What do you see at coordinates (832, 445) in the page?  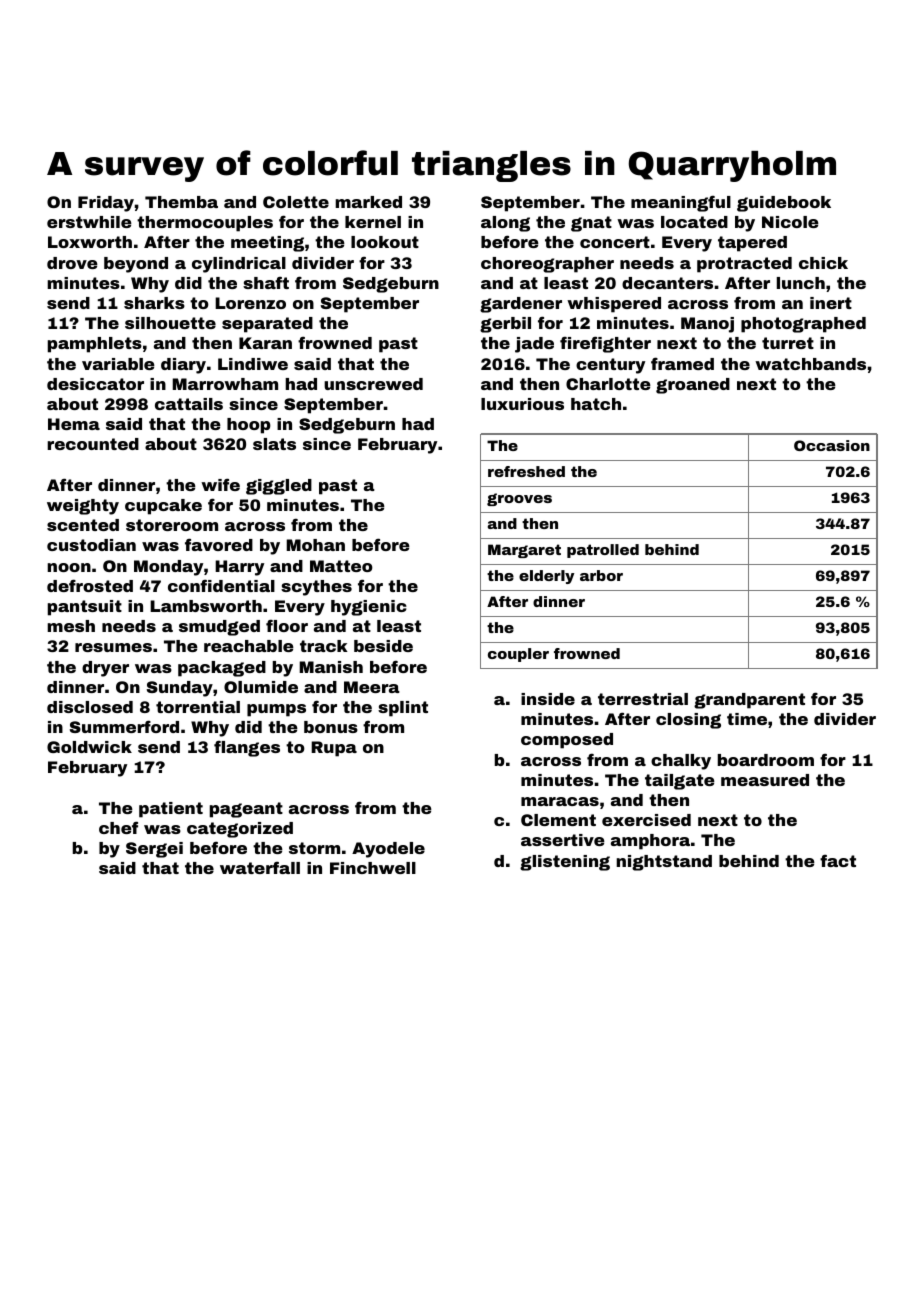 I see `Occasion` at bounding box center [832, 445].
